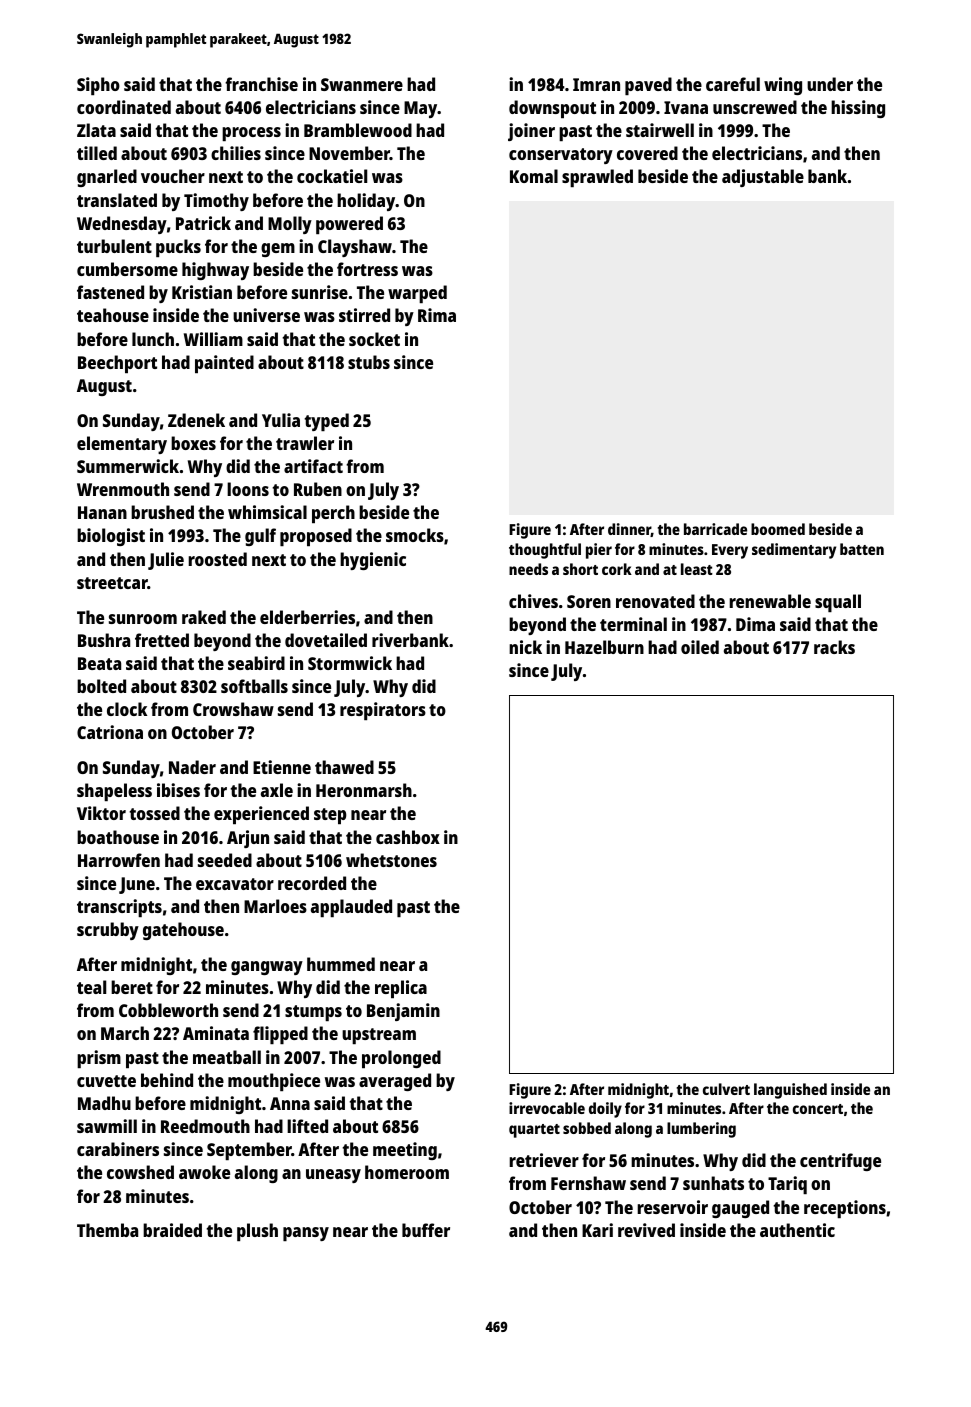 The height and width of the screenshot is (1407, 971). What do you see at coordinates (227, 1057) in the screenshot?
I see `meatball` at bounding box center [227, 1057].
